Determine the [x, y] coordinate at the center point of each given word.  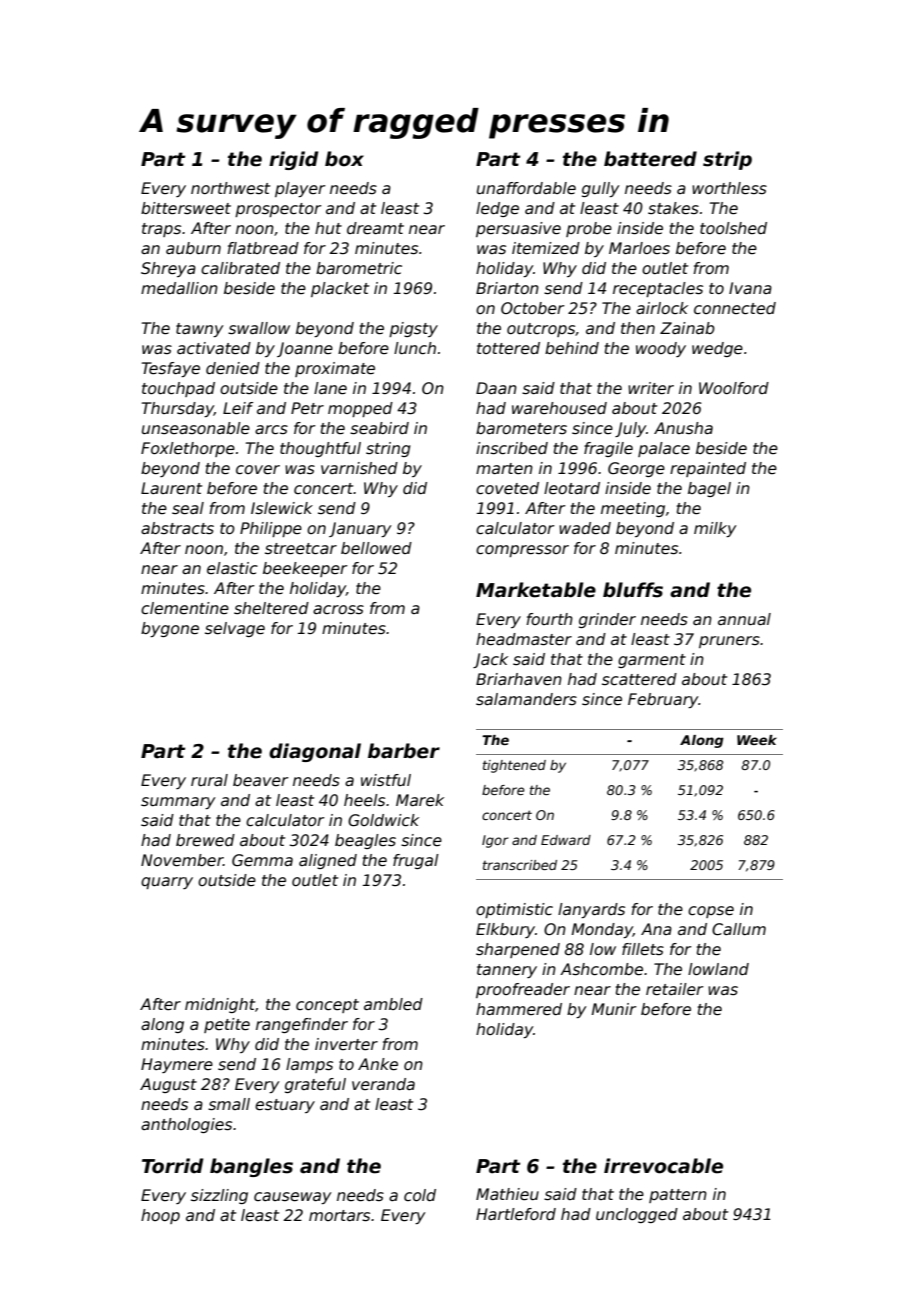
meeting [633, 509]
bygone [170, 629]
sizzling [219, 1196]
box [344, 159]
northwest [230, 188]
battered [650, 159]
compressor [522, 551]
